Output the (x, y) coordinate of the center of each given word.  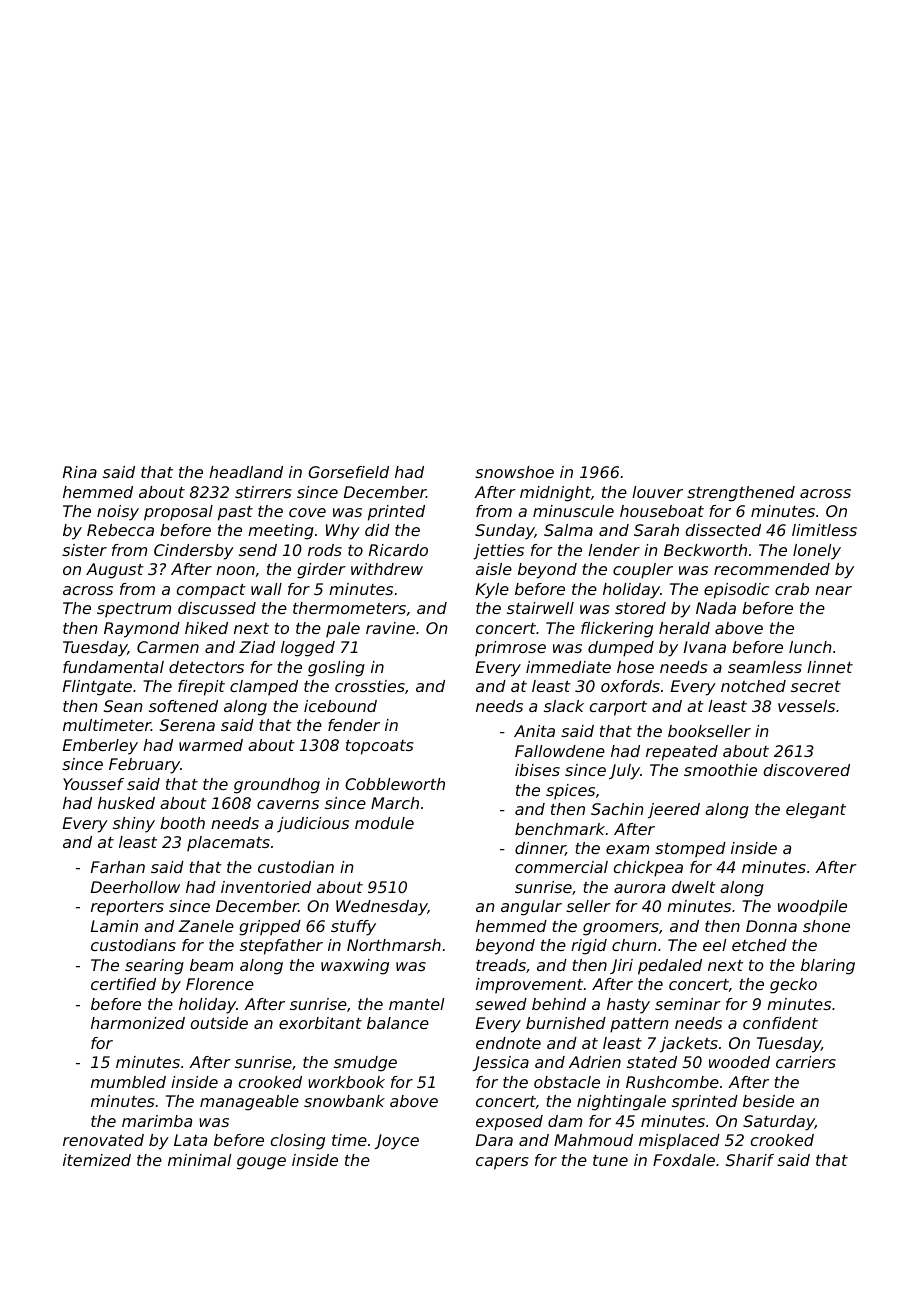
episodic (736, 591)
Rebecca (120, 530)
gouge (261, 1163)
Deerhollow (135, 887)
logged (308, 649)
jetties (498, 552)
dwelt (694, 887)
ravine (390, 628)
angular (531, 908)
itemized (97, 1160)
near (833, 590)
